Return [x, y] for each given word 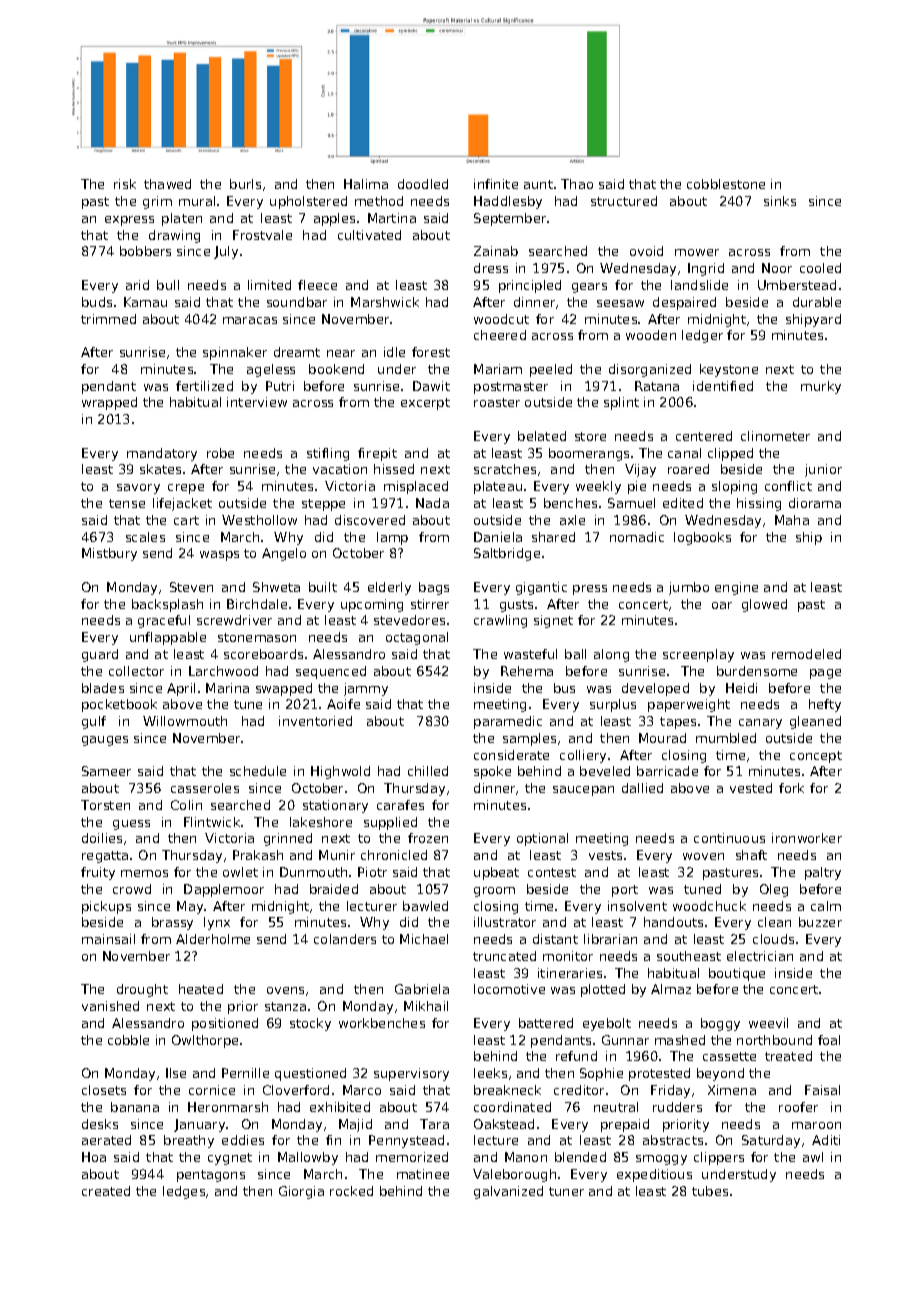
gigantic [541, 588]
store [590, 436]
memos [144, 873]
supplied [390, 823]
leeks [490, 1073]
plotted [603, 990]
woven [703, 856]
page [825, 674]
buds [97, 302]
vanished [110, 1006]
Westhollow [259, 520]
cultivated [369, 235]
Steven [191, 587]
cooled [820, 268]
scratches [505, 469]
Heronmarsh [228, 1107]
